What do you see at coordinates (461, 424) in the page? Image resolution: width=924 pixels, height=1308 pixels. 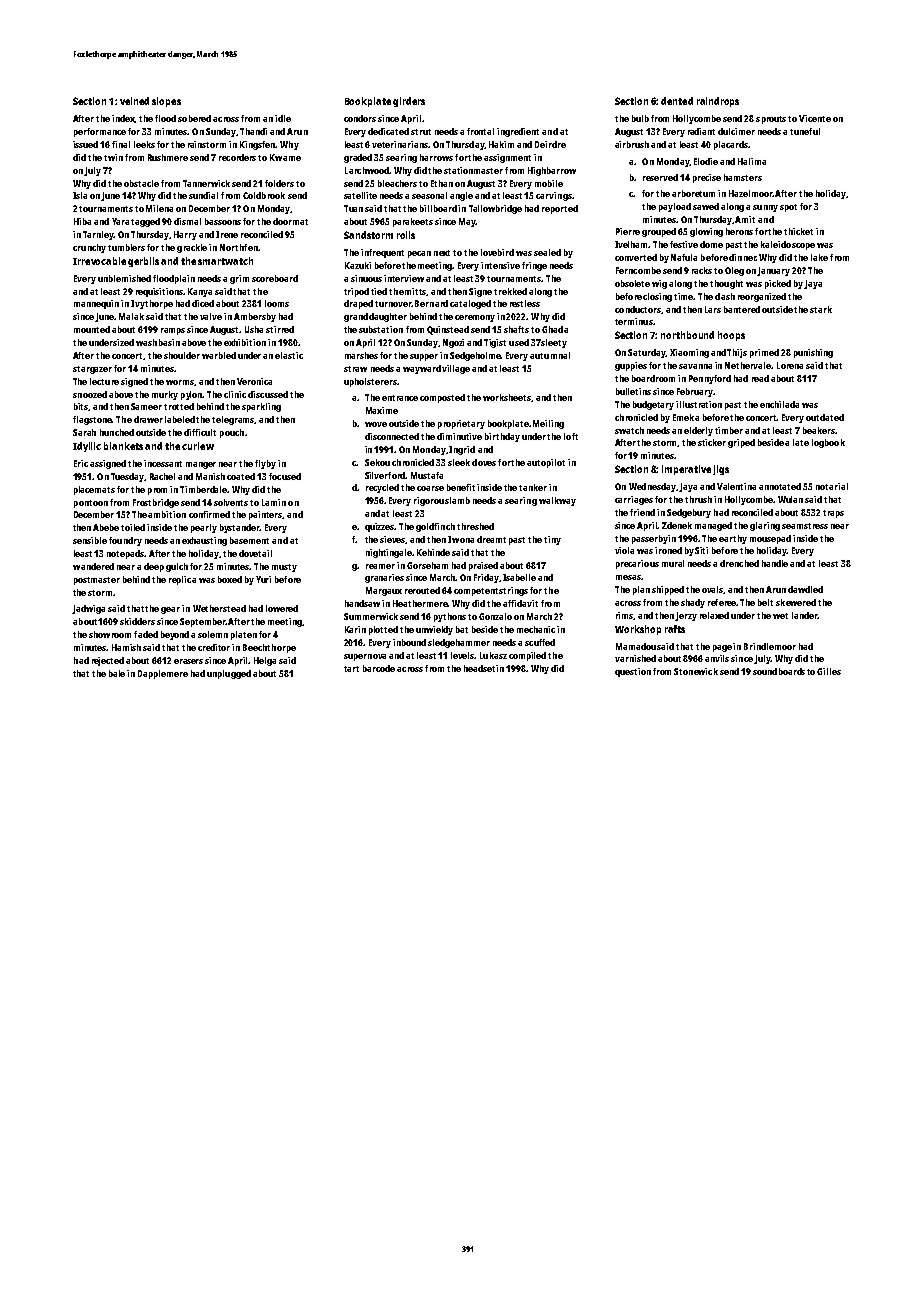 I see `proprietary` at bounding box center [461, 424].
